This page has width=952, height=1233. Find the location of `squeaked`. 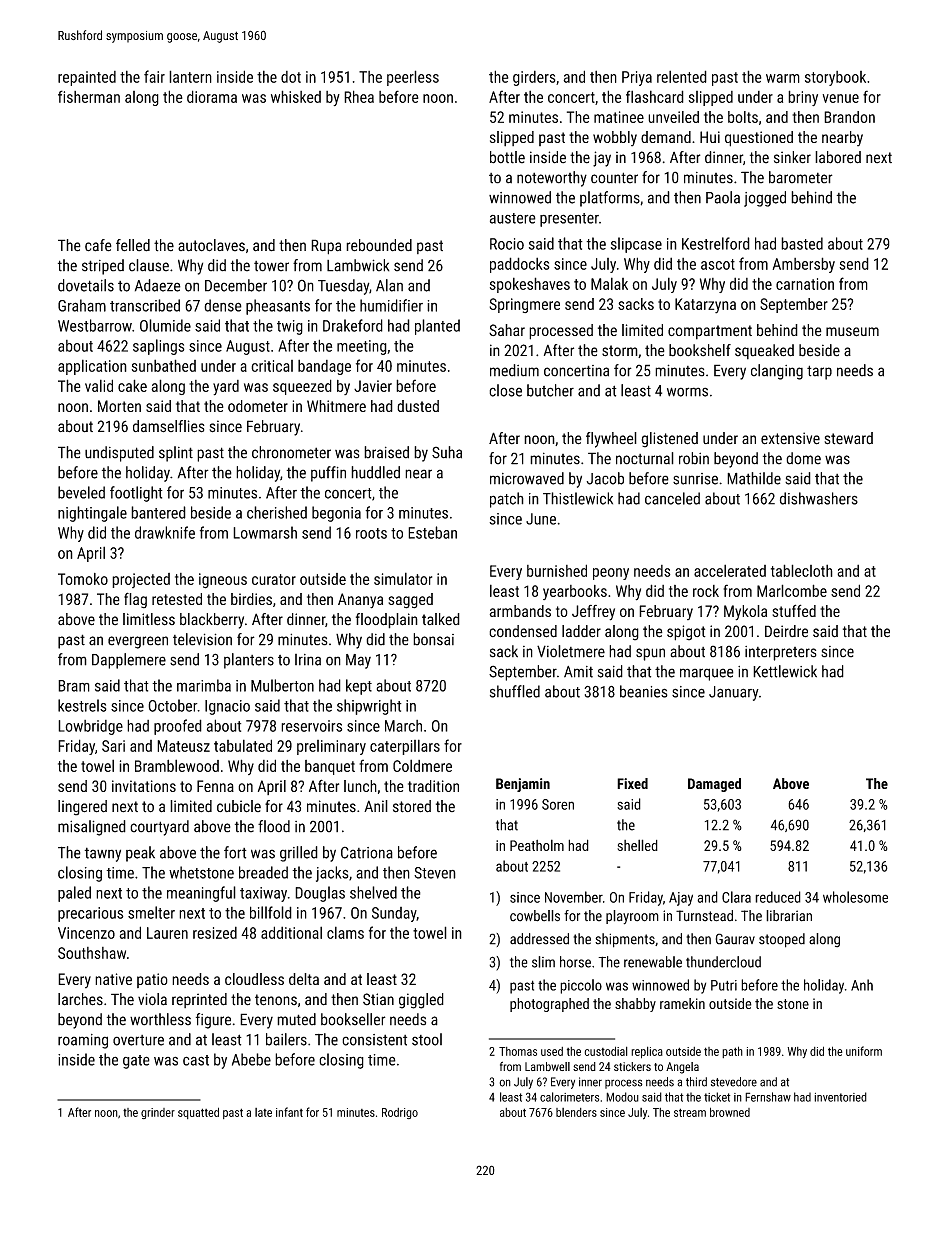

squeaked is located at coordinates (764, 352).
